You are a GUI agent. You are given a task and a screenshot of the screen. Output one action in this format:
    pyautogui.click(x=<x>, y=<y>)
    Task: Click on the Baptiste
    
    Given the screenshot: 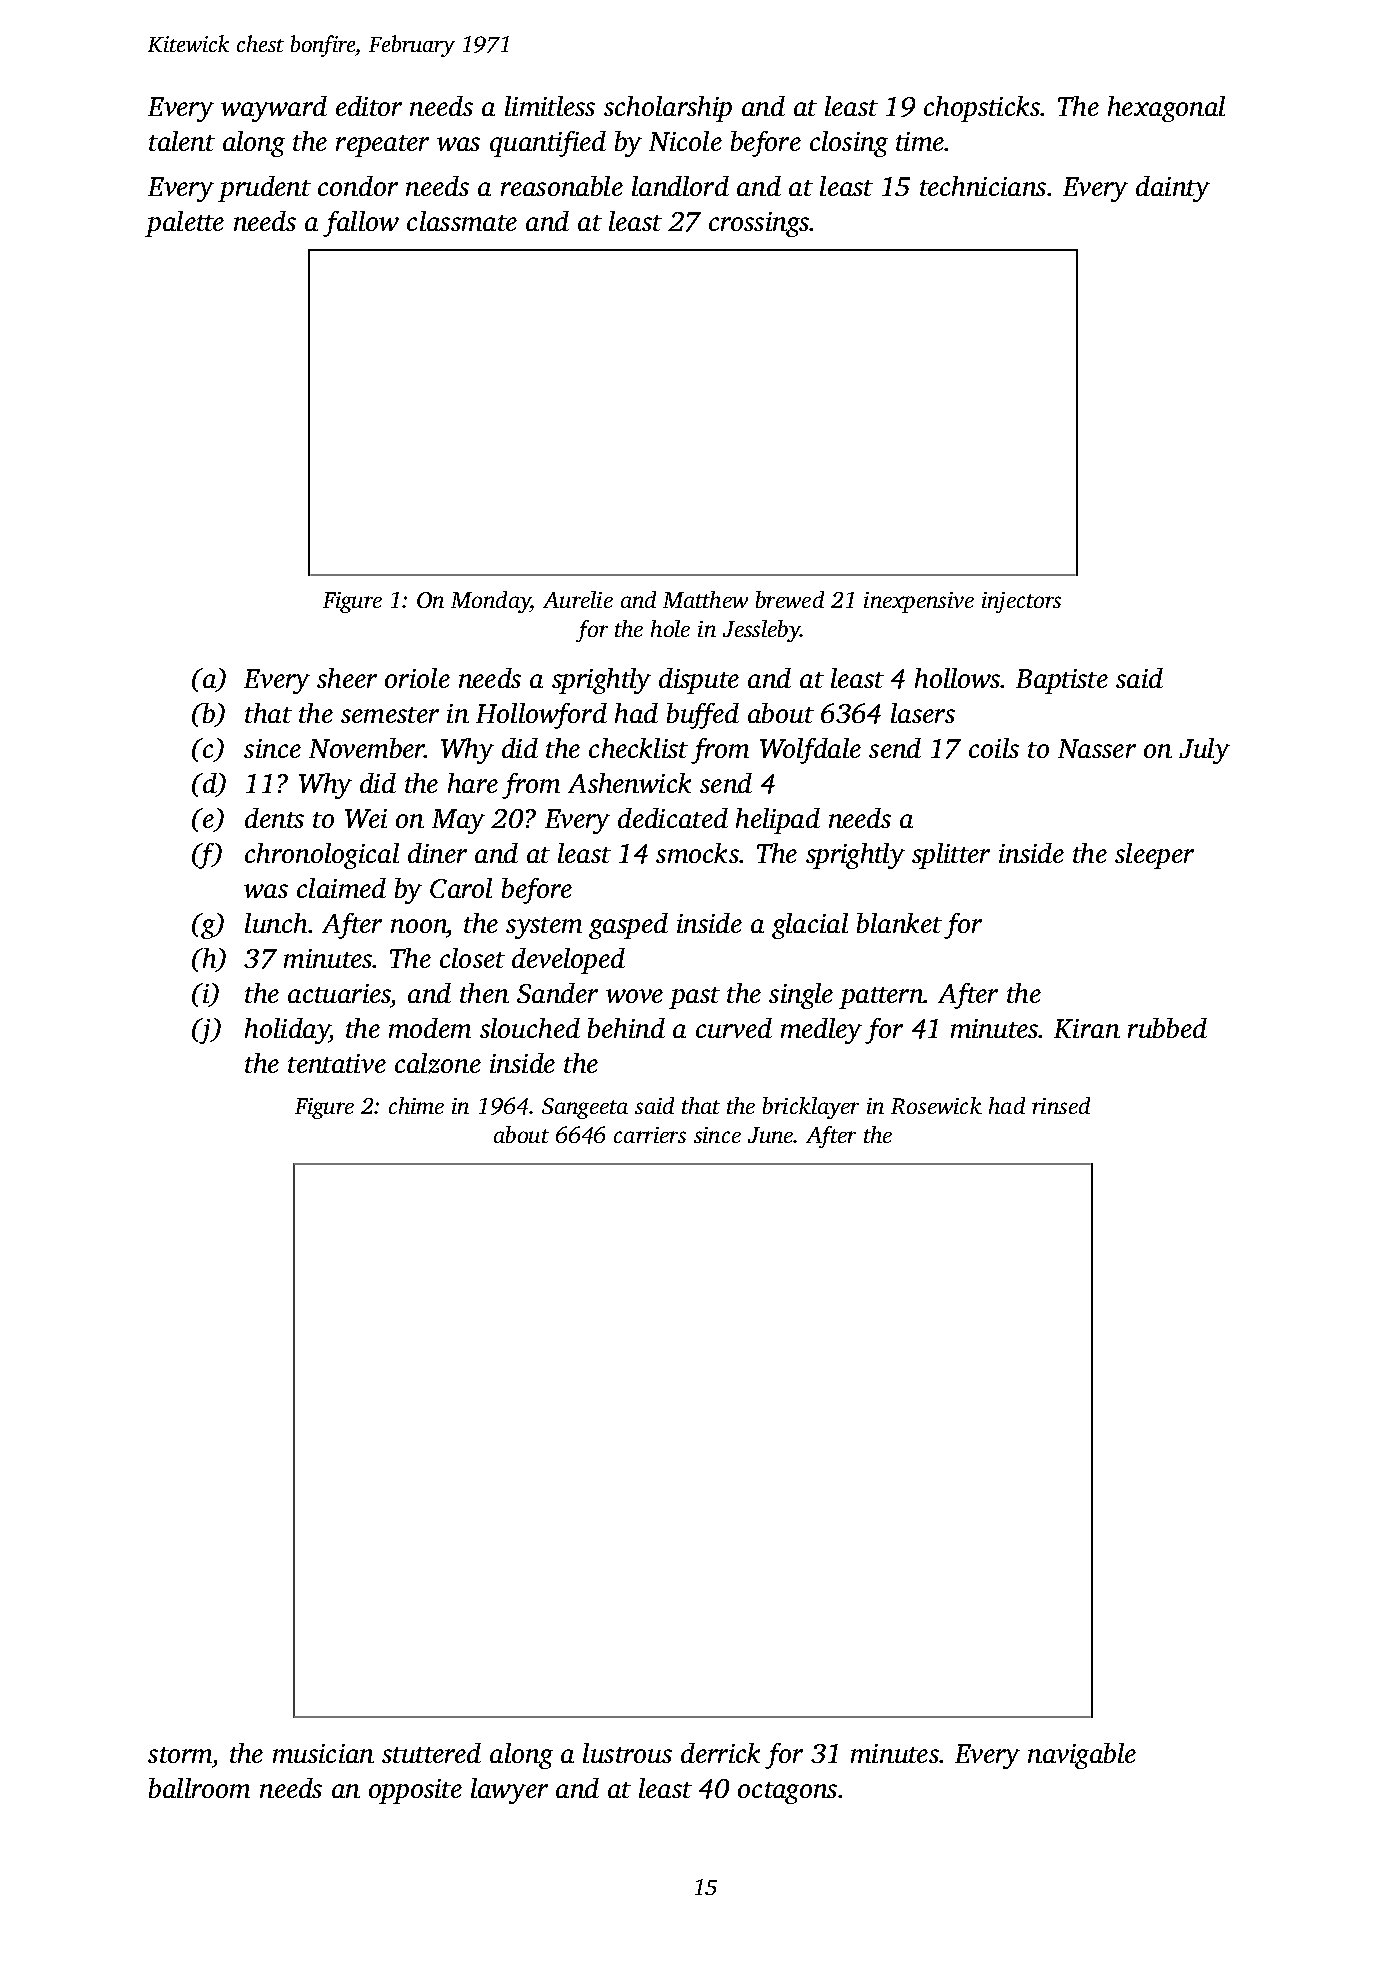 What is the action you would take?
    pyautogui.click(x=1062, y=681)
